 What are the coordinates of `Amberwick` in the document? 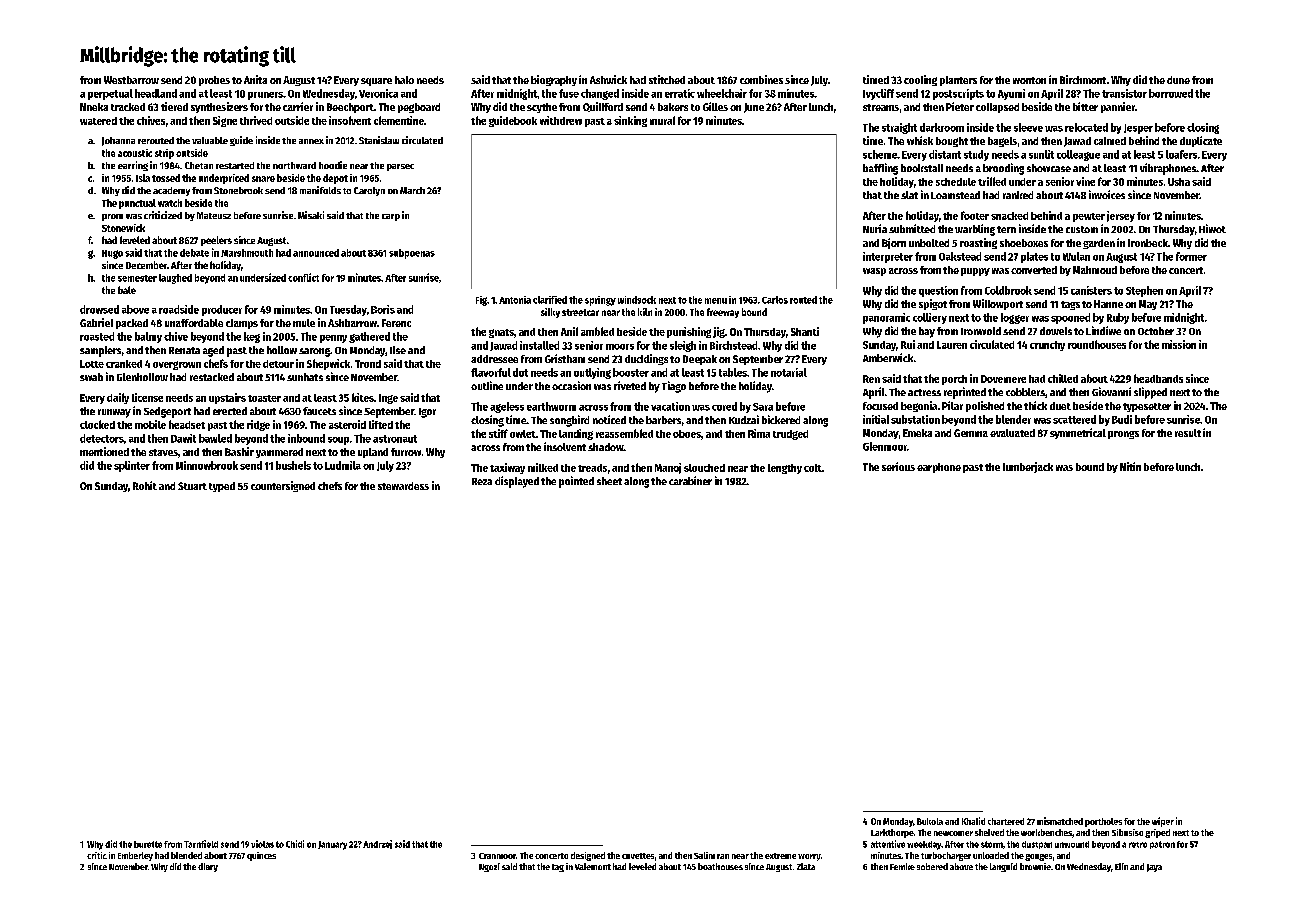 It's located at (888, 357).
